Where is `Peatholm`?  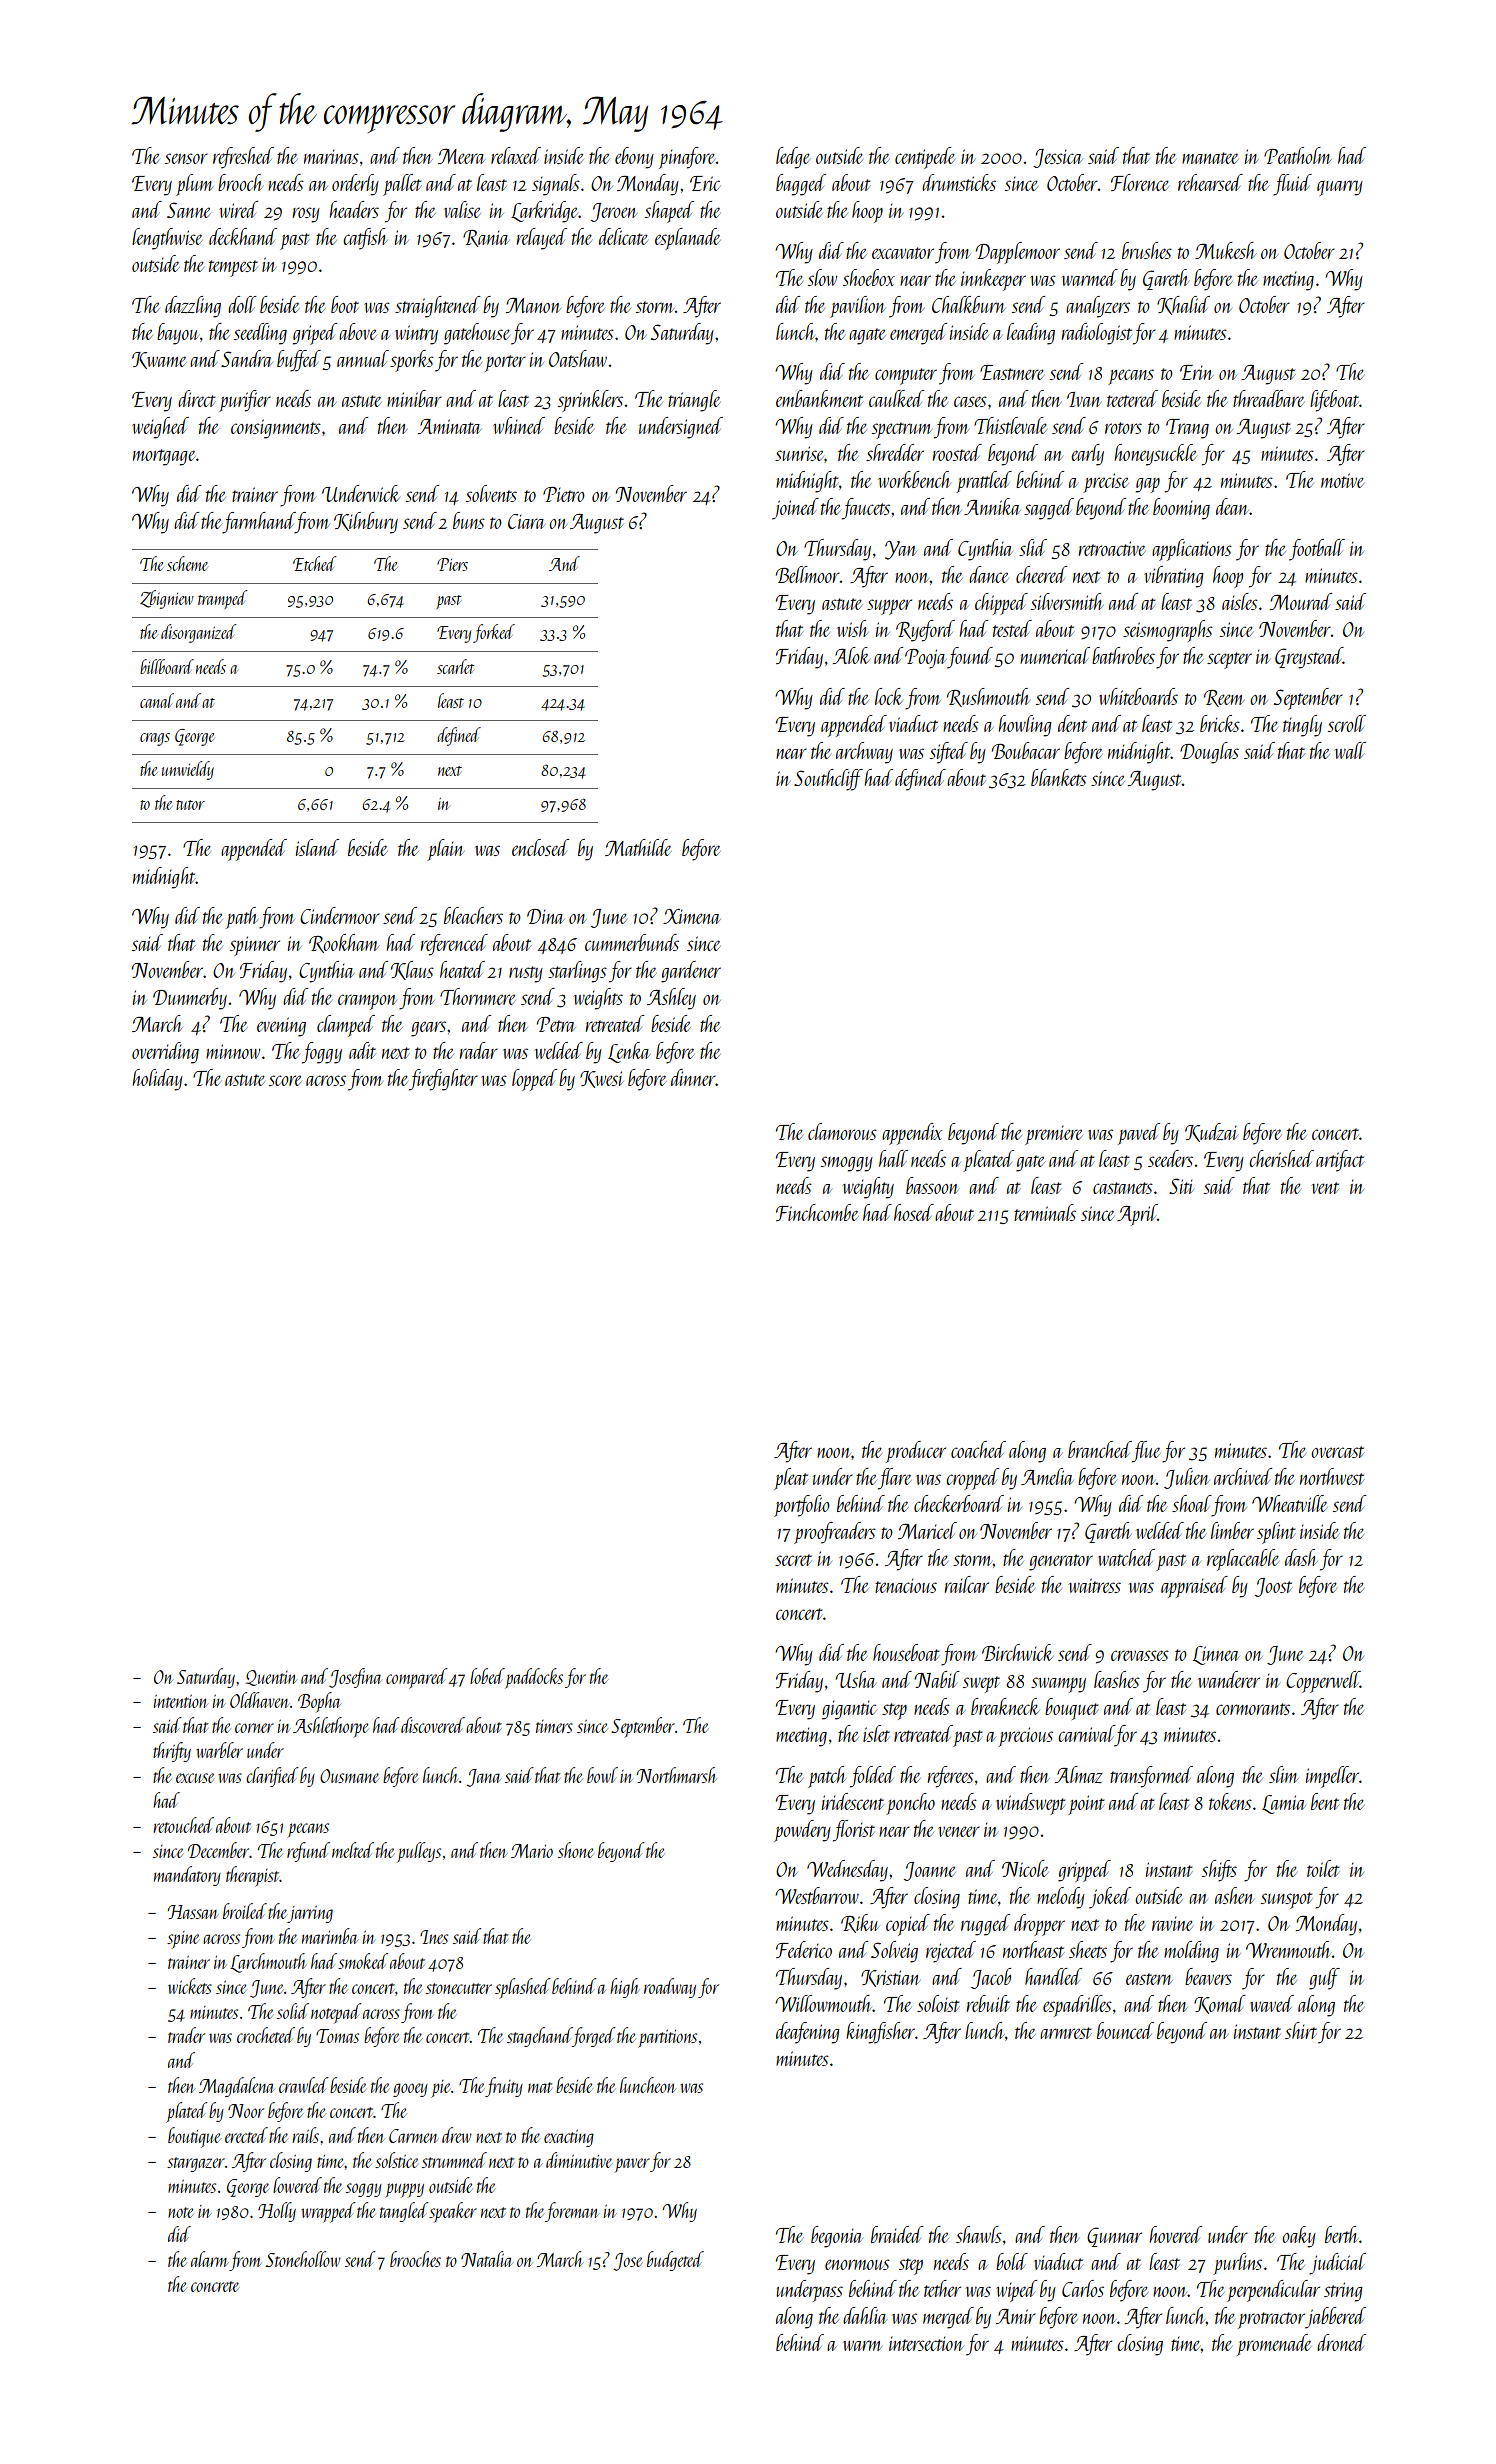 Peatholm is located at coordinates (1298, 155).
